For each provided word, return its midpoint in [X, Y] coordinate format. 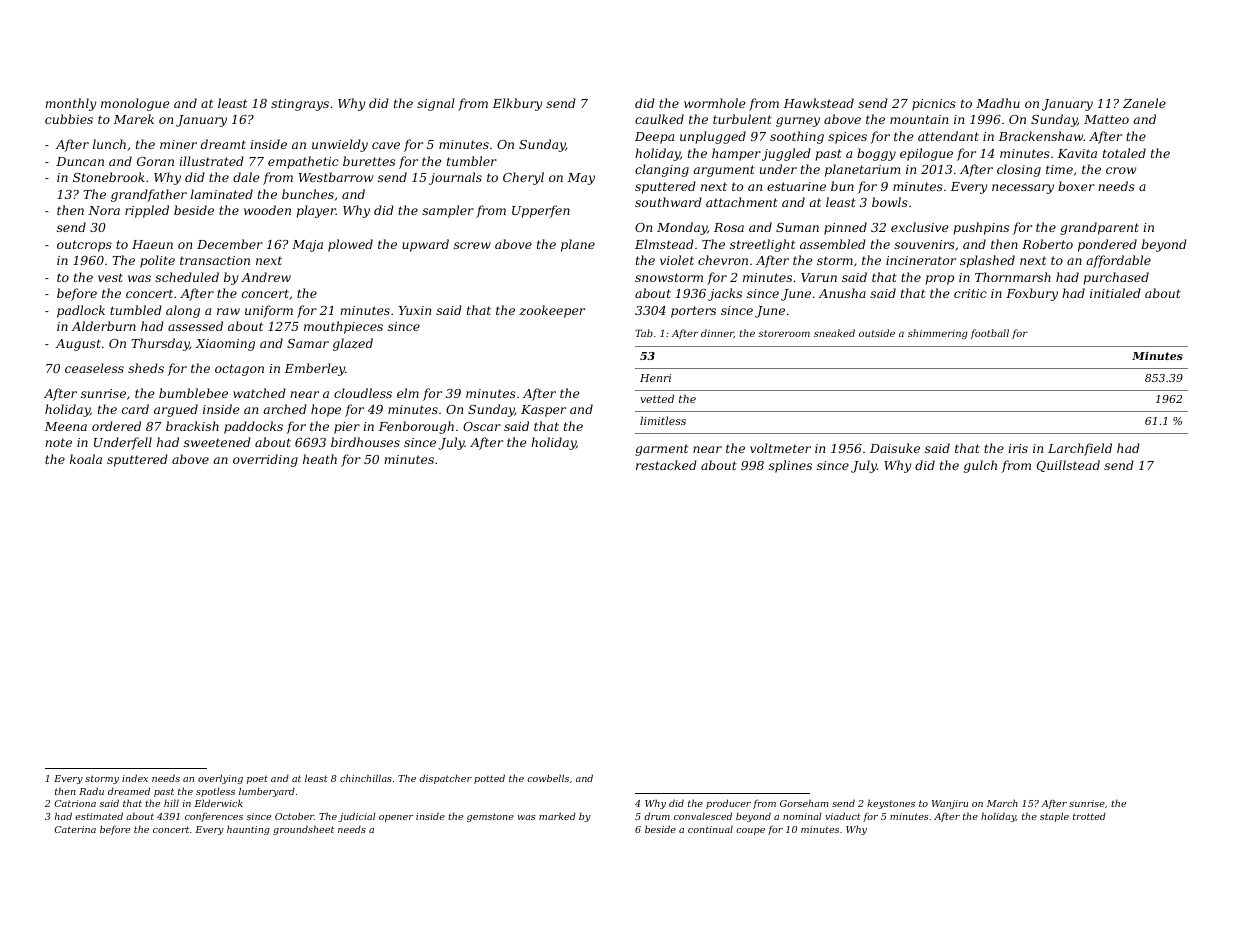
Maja [307, 246]
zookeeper [552, 311]
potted [489, 779]
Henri [655, 378]
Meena [66, 426]
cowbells [548, 778]
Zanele [1144, 103]
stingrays [300, 105]
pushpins [981, 228]
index [135, 778]
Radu [91, 791]
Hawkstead [819, 103]
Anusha [842, 293]
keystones [891, 804]
